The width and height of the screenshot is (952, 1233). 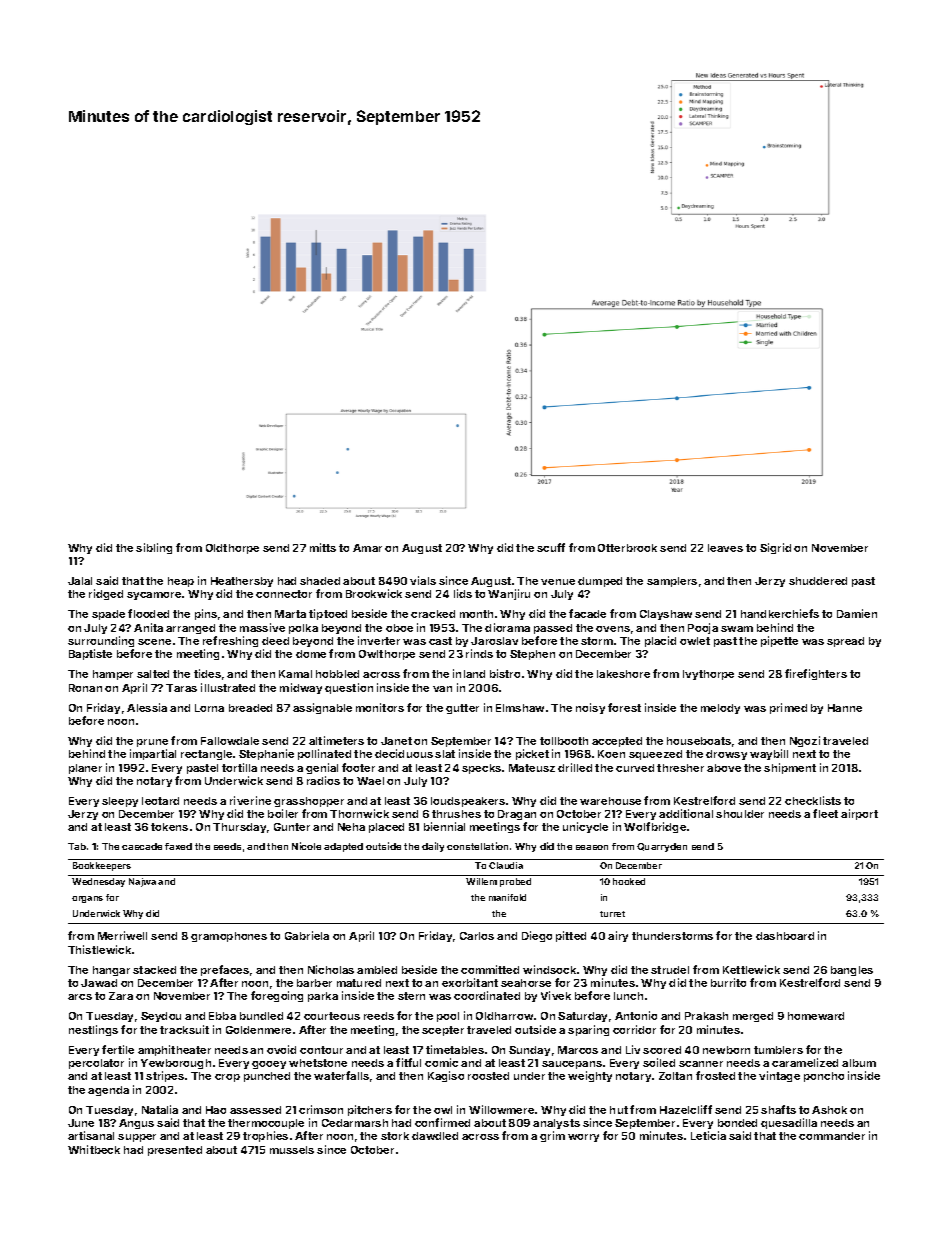 I want to click on Bookkeepers, so click(x=102, y=866).
